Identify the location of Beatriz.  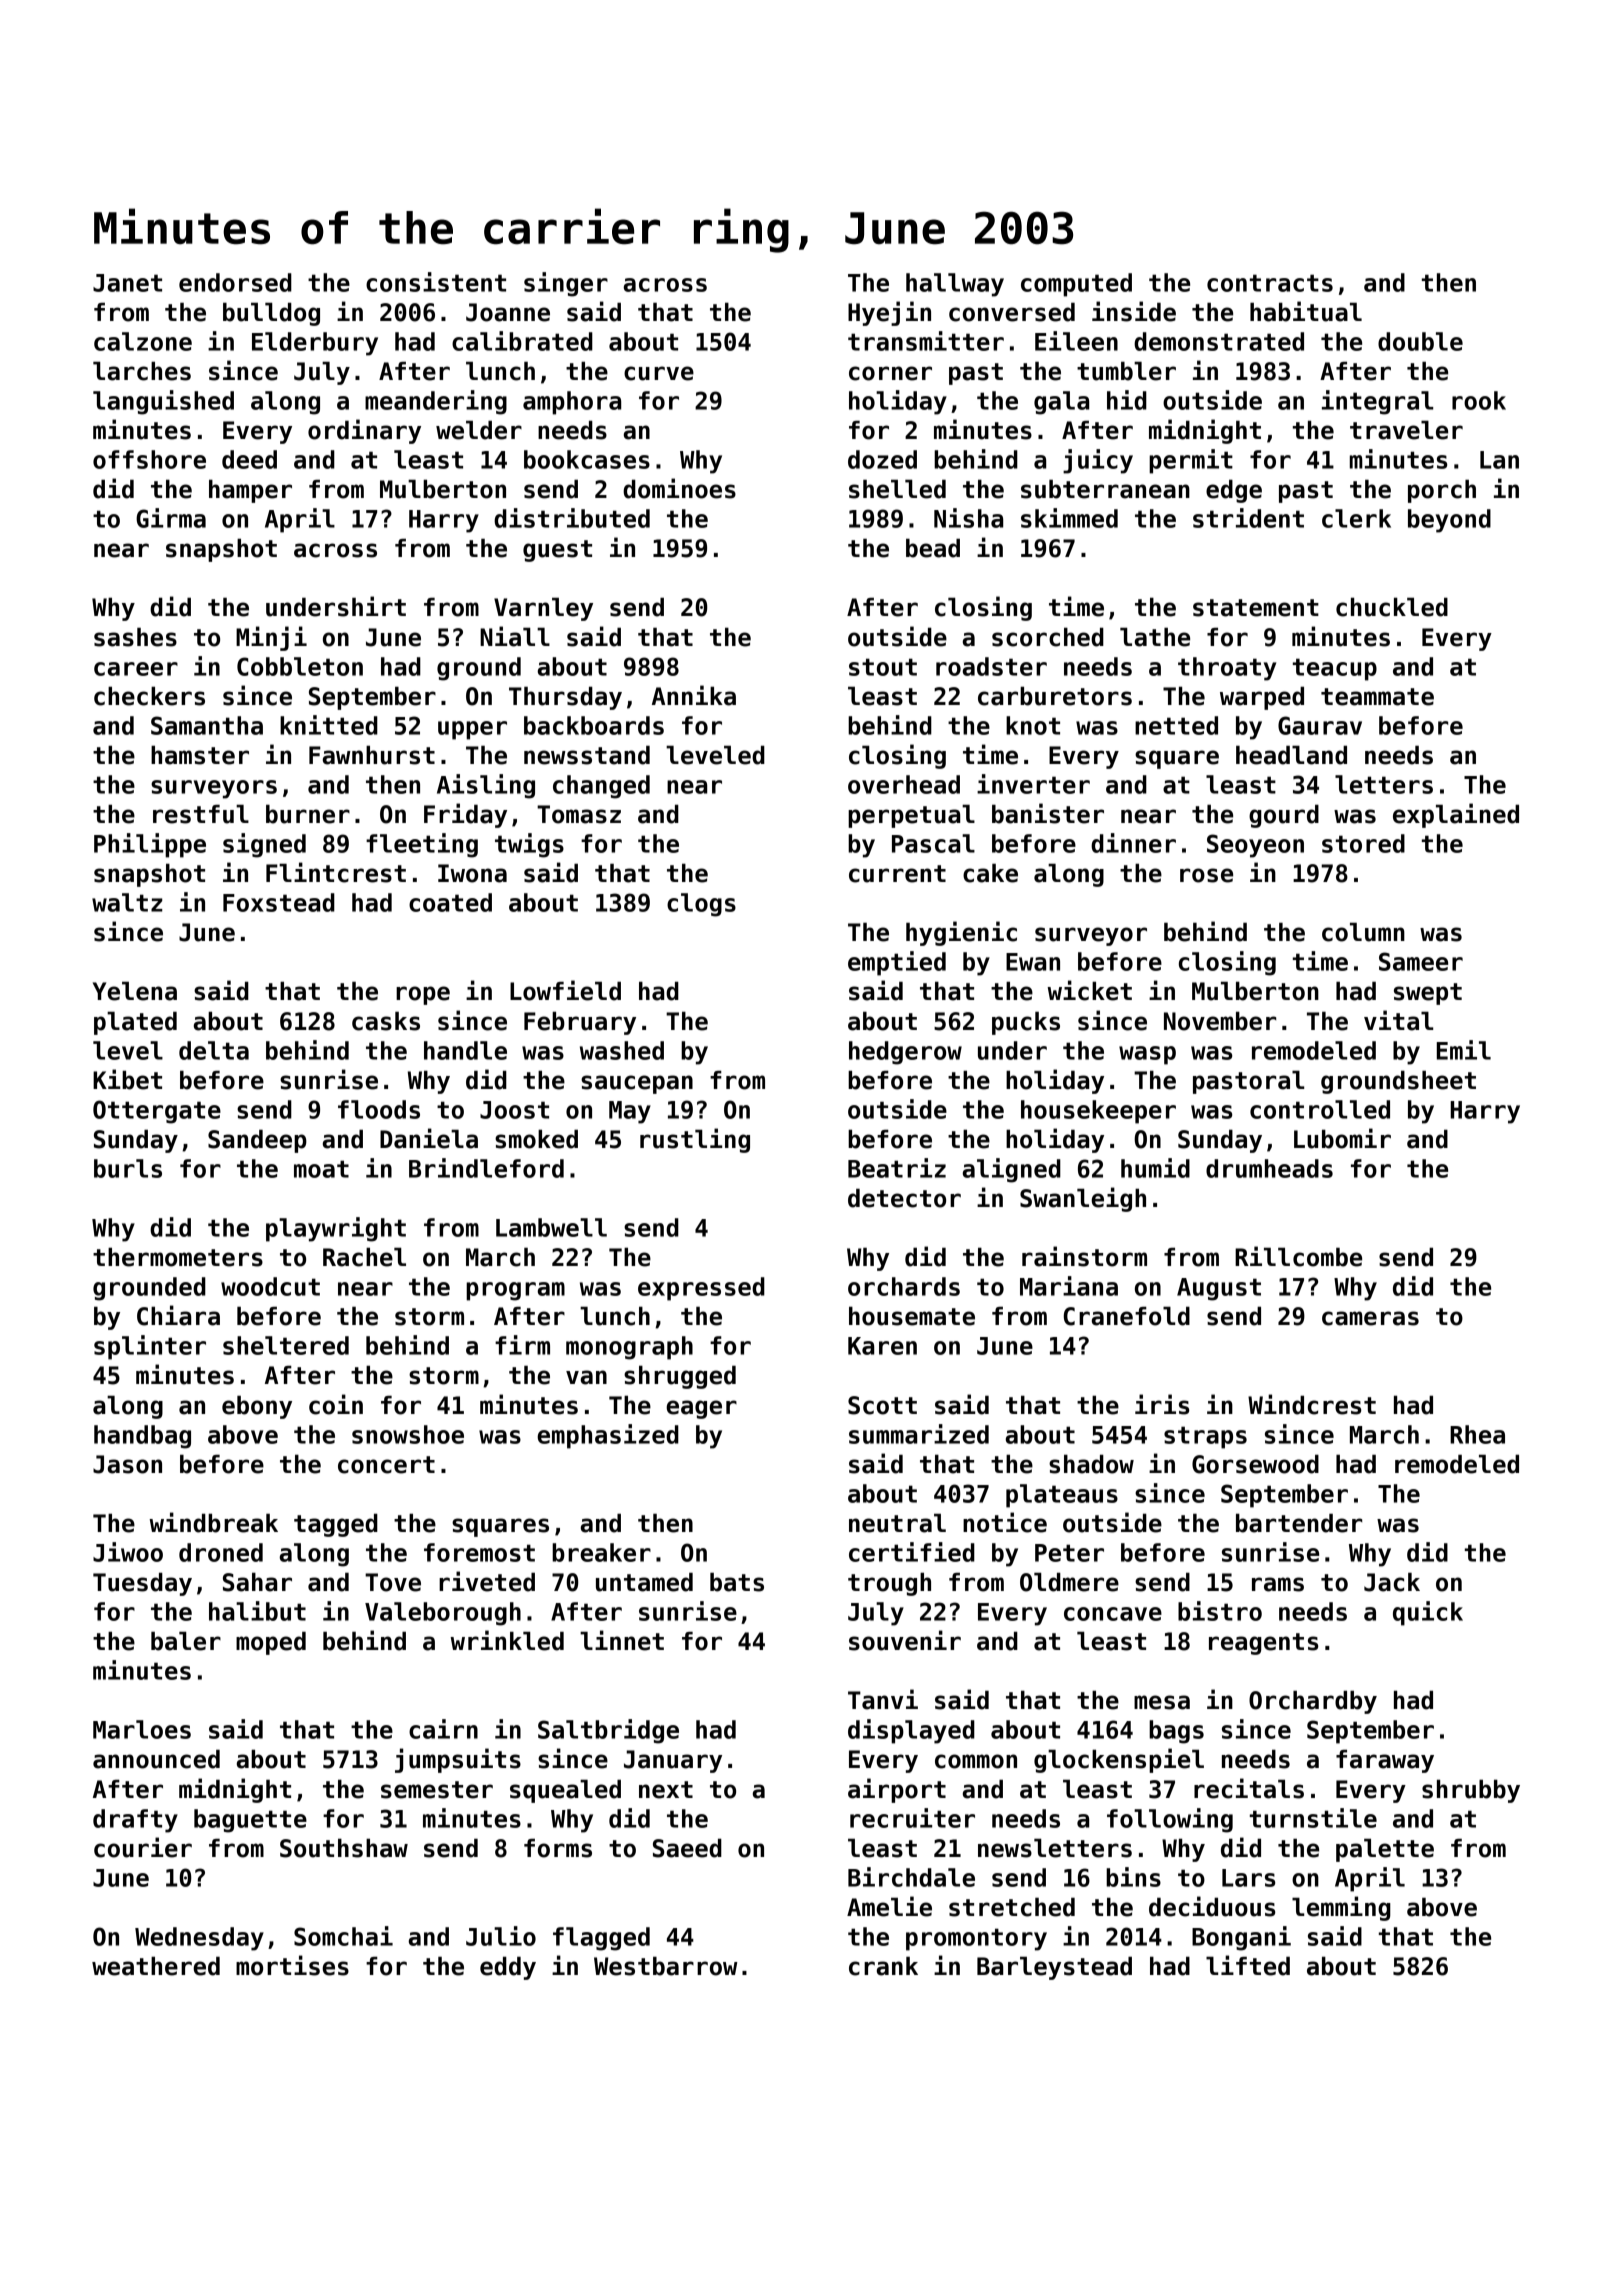
(897, 1168).
